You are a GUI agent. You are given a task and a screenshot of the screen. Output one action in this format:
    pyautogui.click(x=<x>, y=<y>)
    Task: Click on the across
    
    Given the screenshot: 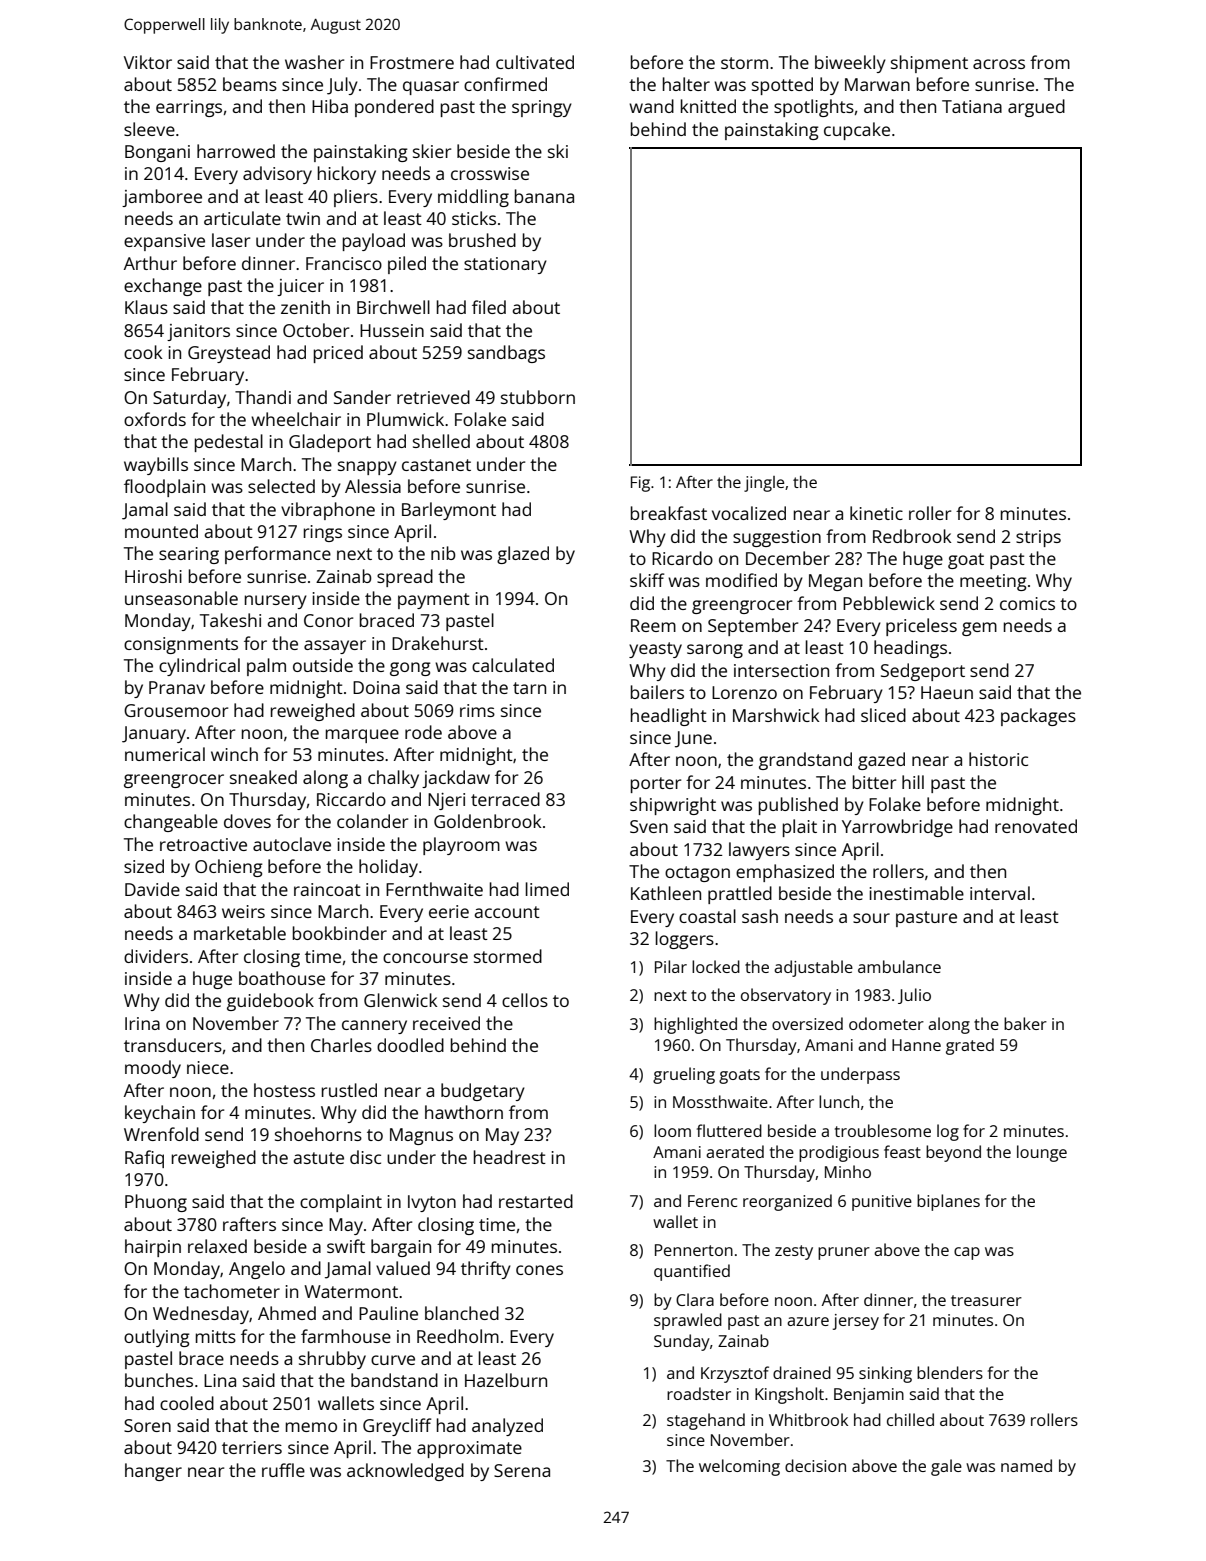 What is the action you would take?
    pyautogui.click(x=999, y=64)
